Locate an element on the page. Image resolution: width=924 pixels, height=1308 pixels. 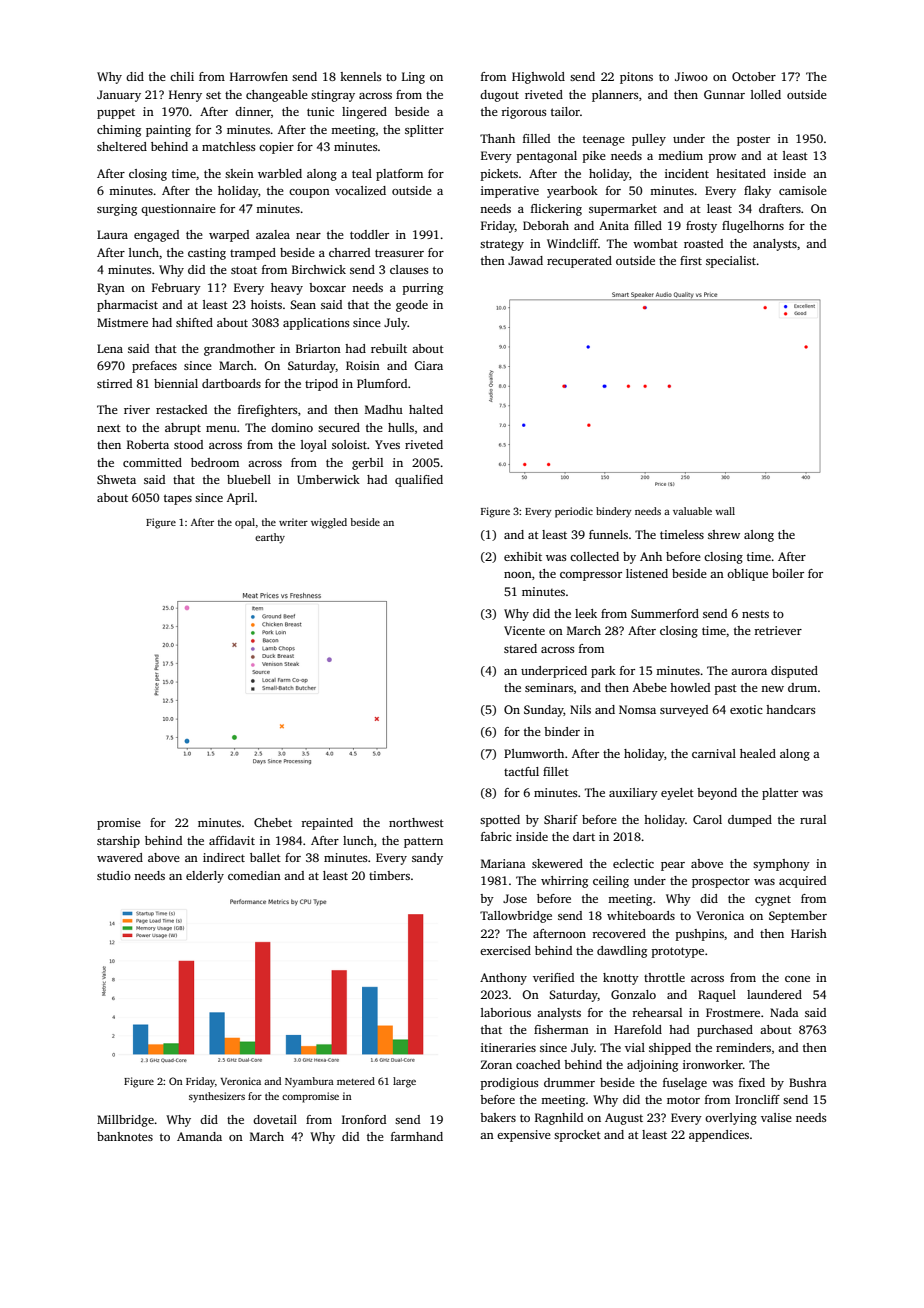
retriever is located at coordinates (778, 630).
